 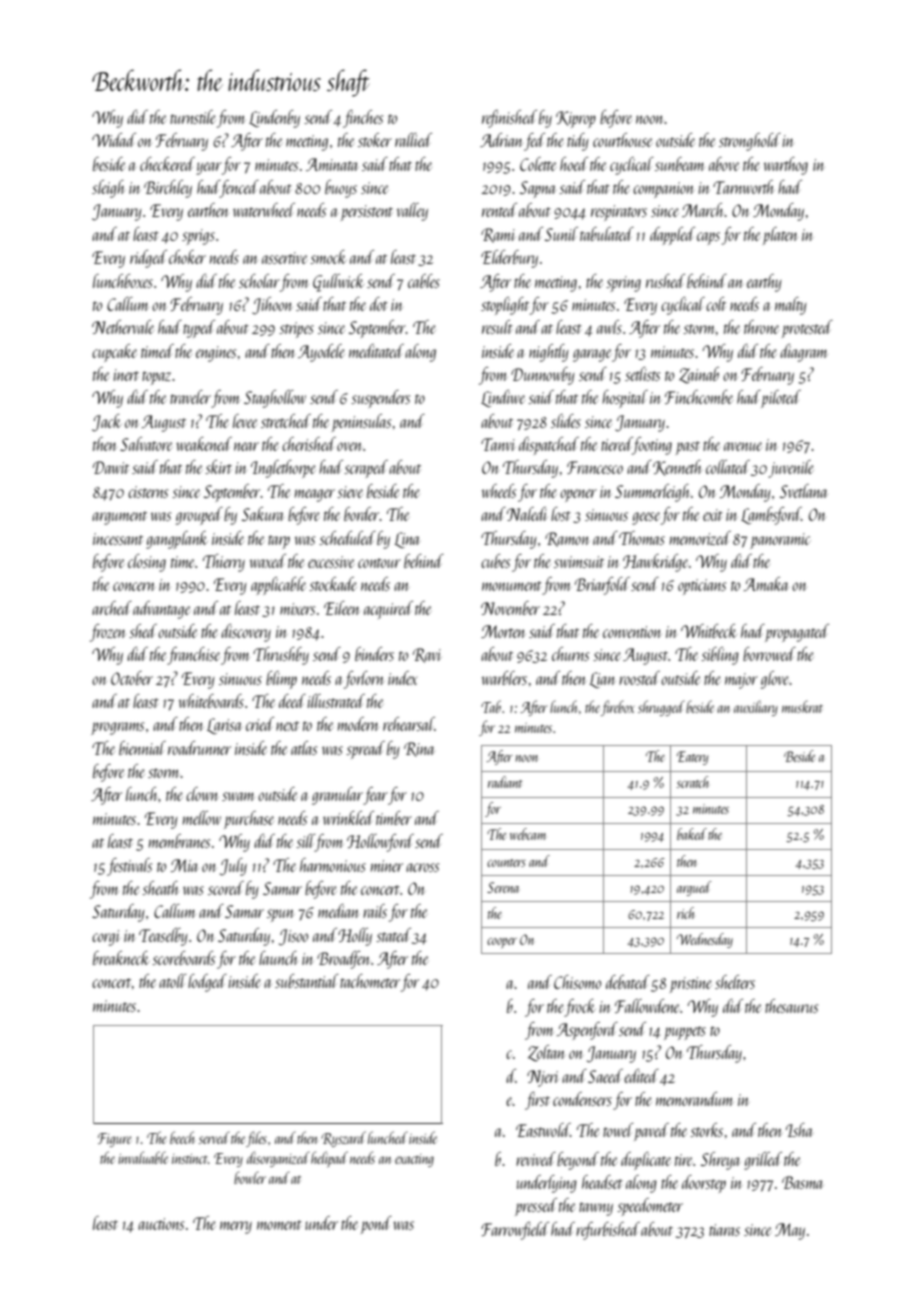 What do you see at coordinates (655, 563) in the screenshot?
I see `Hawkridge` at bounding box center [655, 563].
